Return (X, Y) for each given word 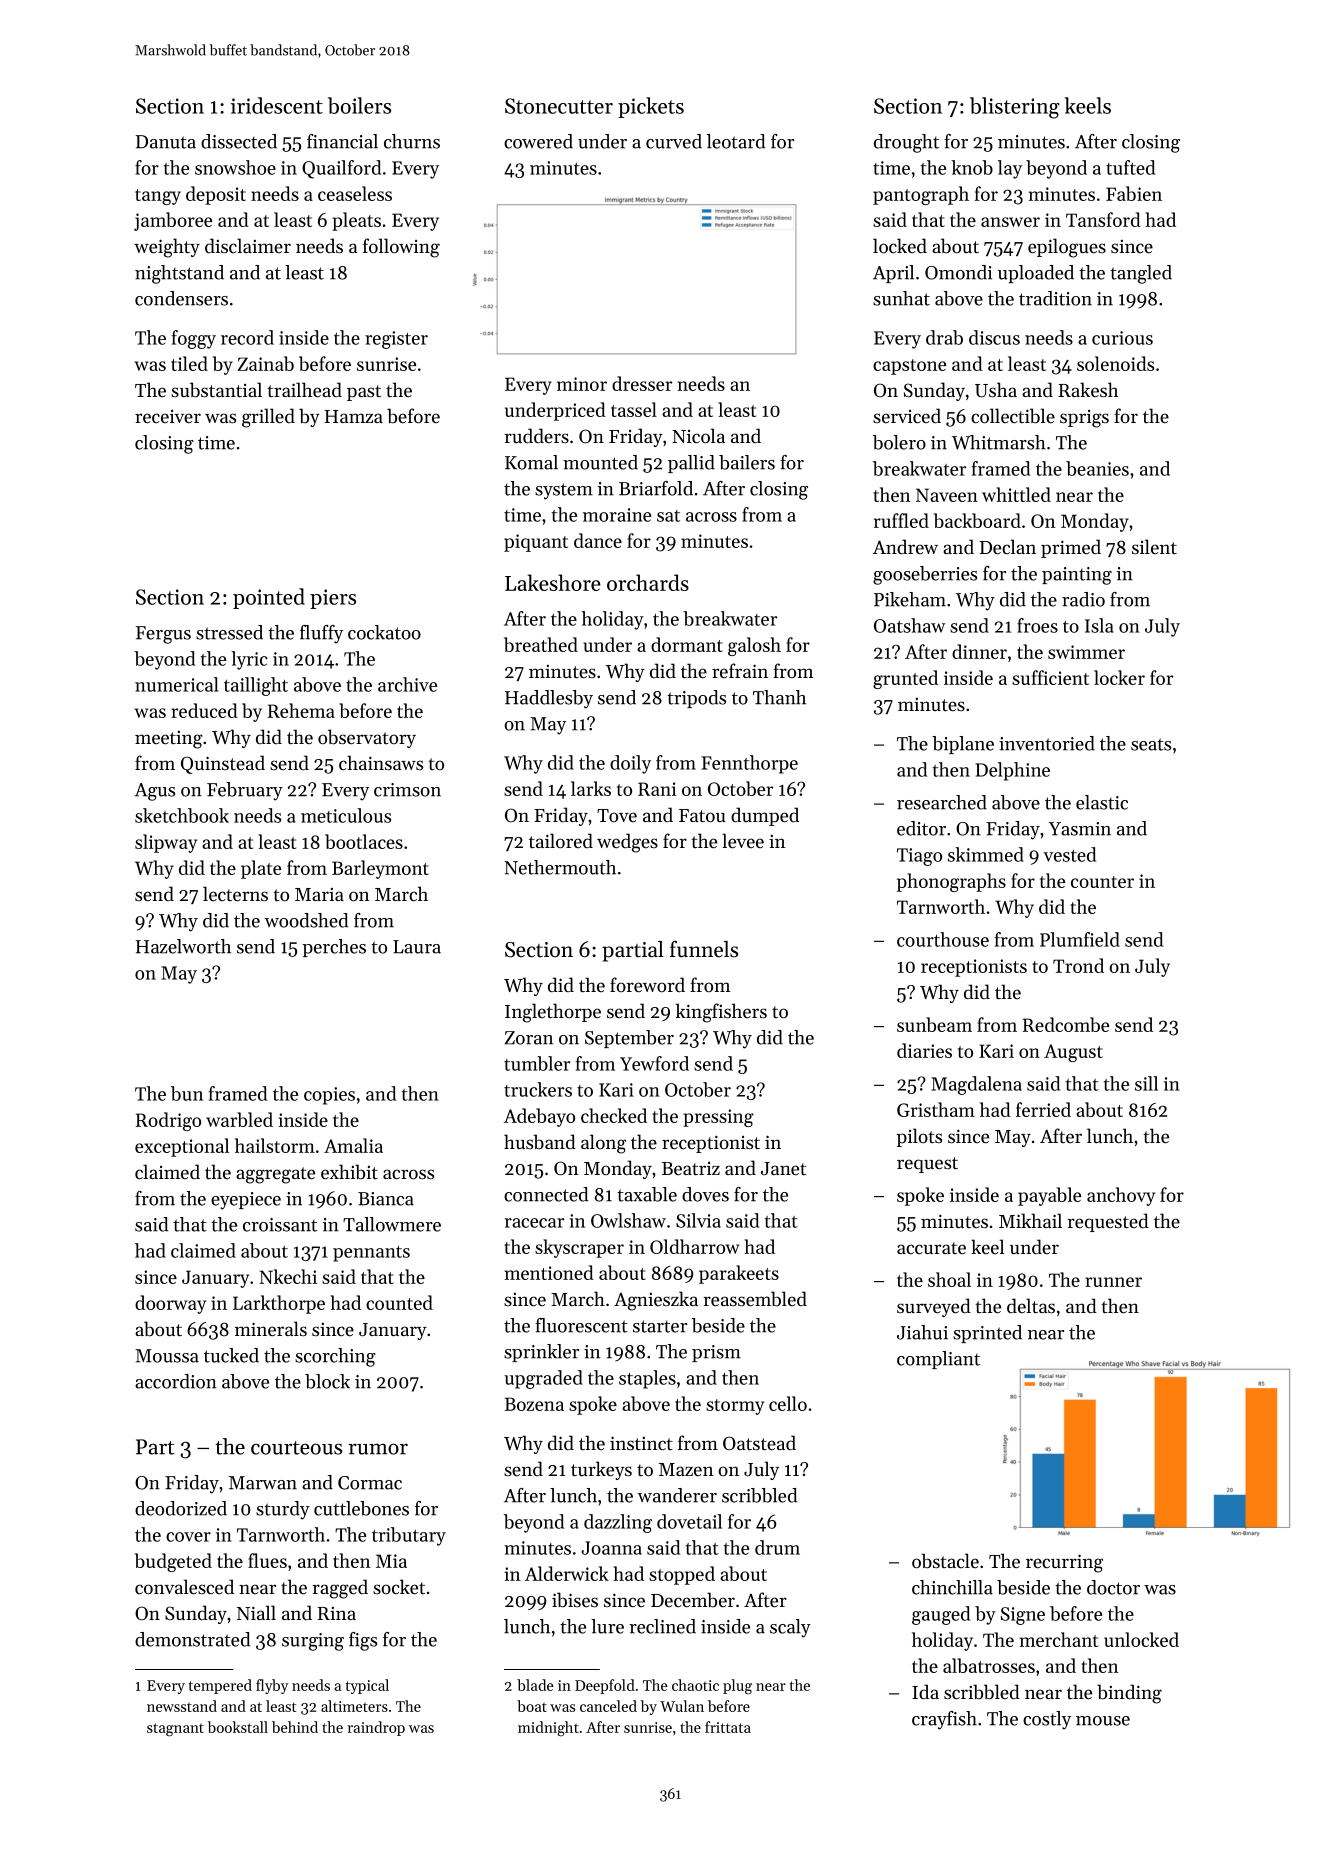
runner (1113, 1282)
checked (614, 1115)
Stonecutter (559, 106)
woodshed (306, 920)
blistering (1015, 108)
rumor (378, 1449)
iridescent (277, 105)
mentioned (549, 1272)
